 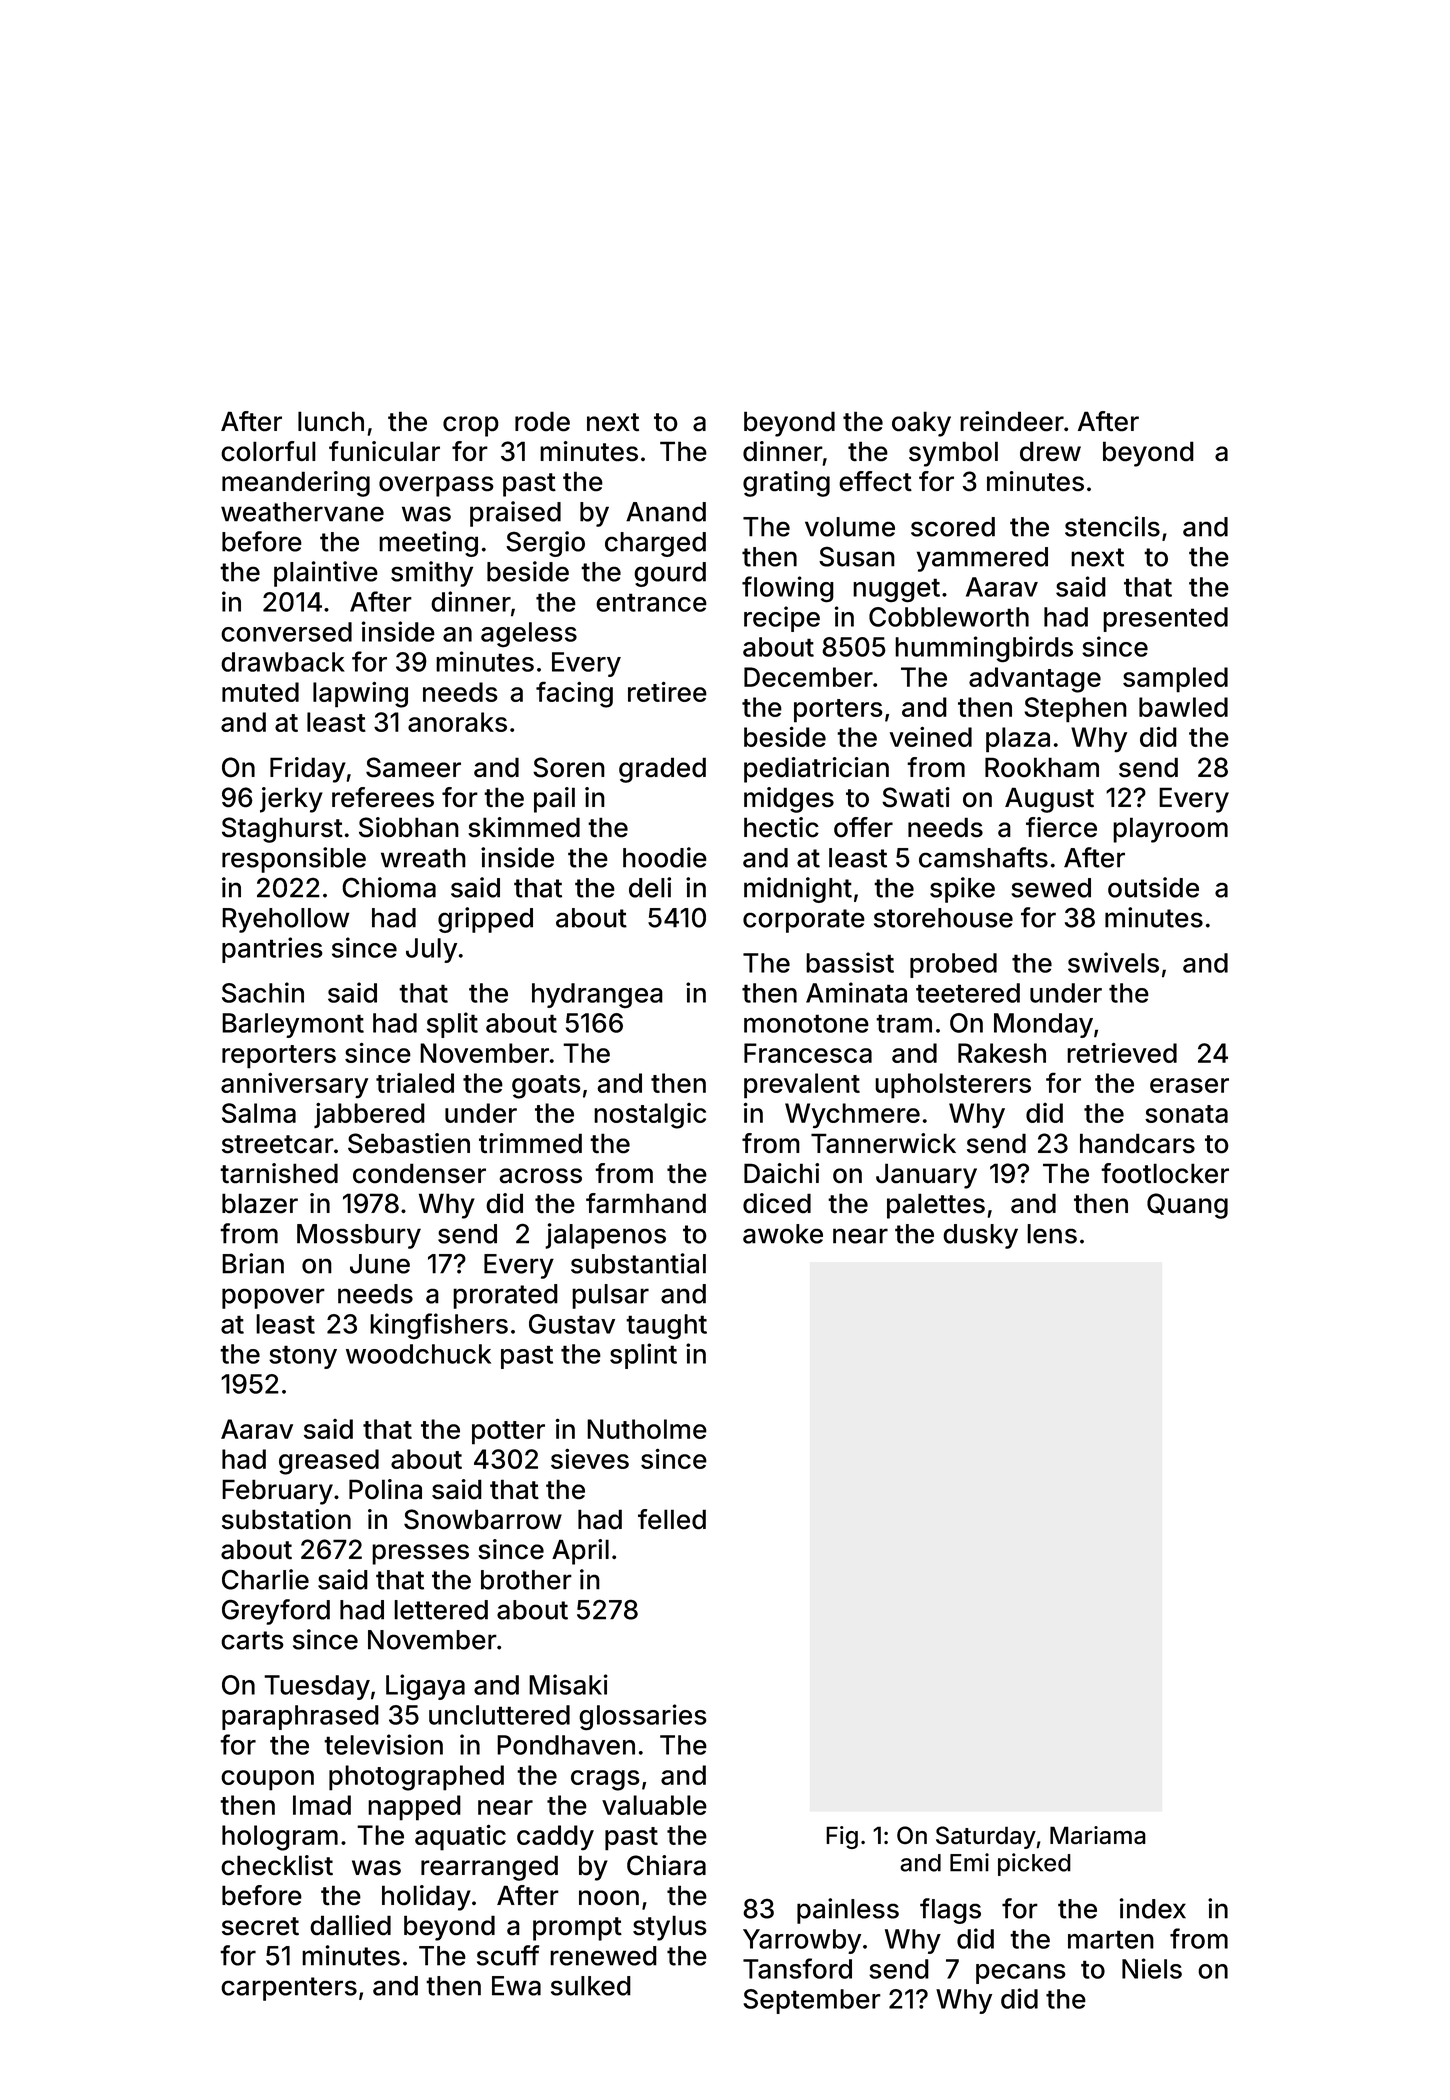 I want to click on Mariama, so click(x=1098, y=1835).
